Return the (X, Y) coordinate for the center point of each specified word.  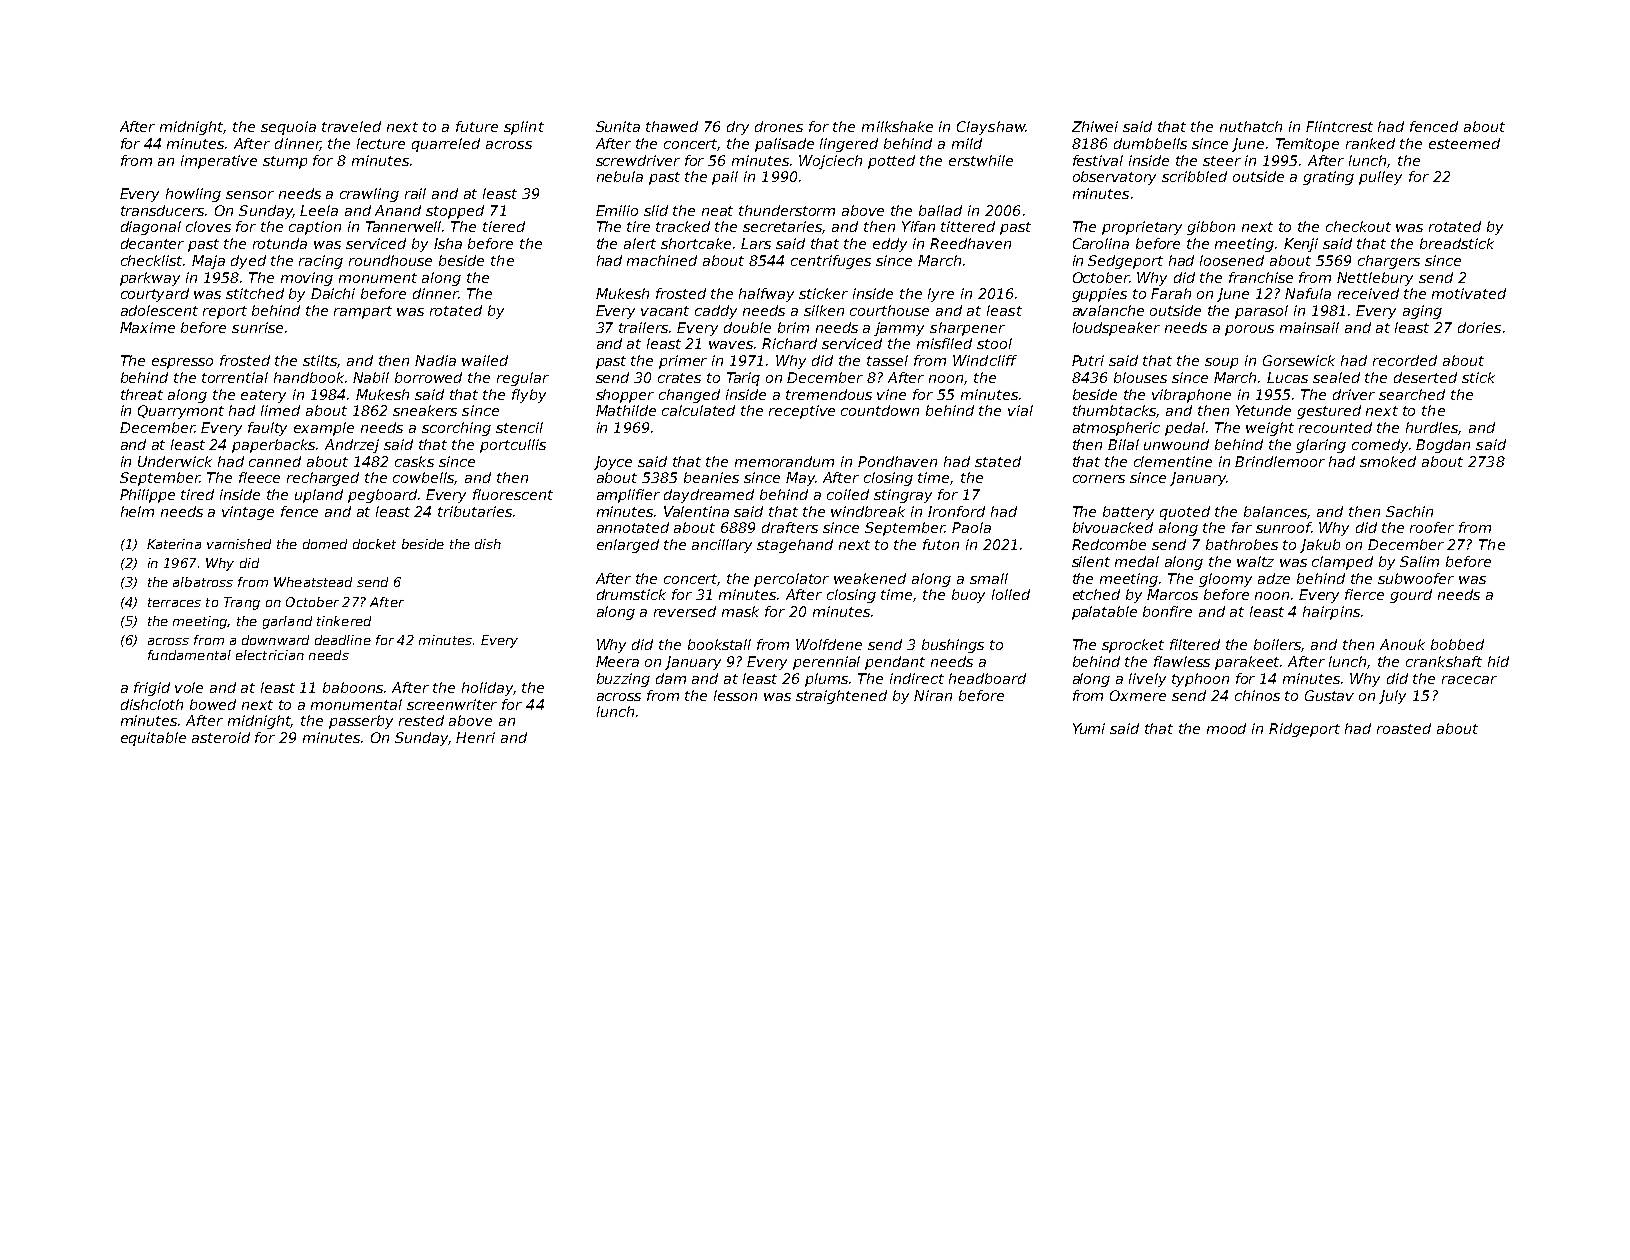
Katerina (174, 544)
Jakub (1320, 546)
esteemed (1464, 143)
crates (679, 378)
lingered (849, 145)
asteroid (221, 737)
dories (1479, 327)
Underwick (175, 461)
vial (1020, 410)
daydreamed (709, 496)
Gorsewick (1299, 360)
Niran (933, 695)
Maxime (147, 327)
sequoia (288, 128)
